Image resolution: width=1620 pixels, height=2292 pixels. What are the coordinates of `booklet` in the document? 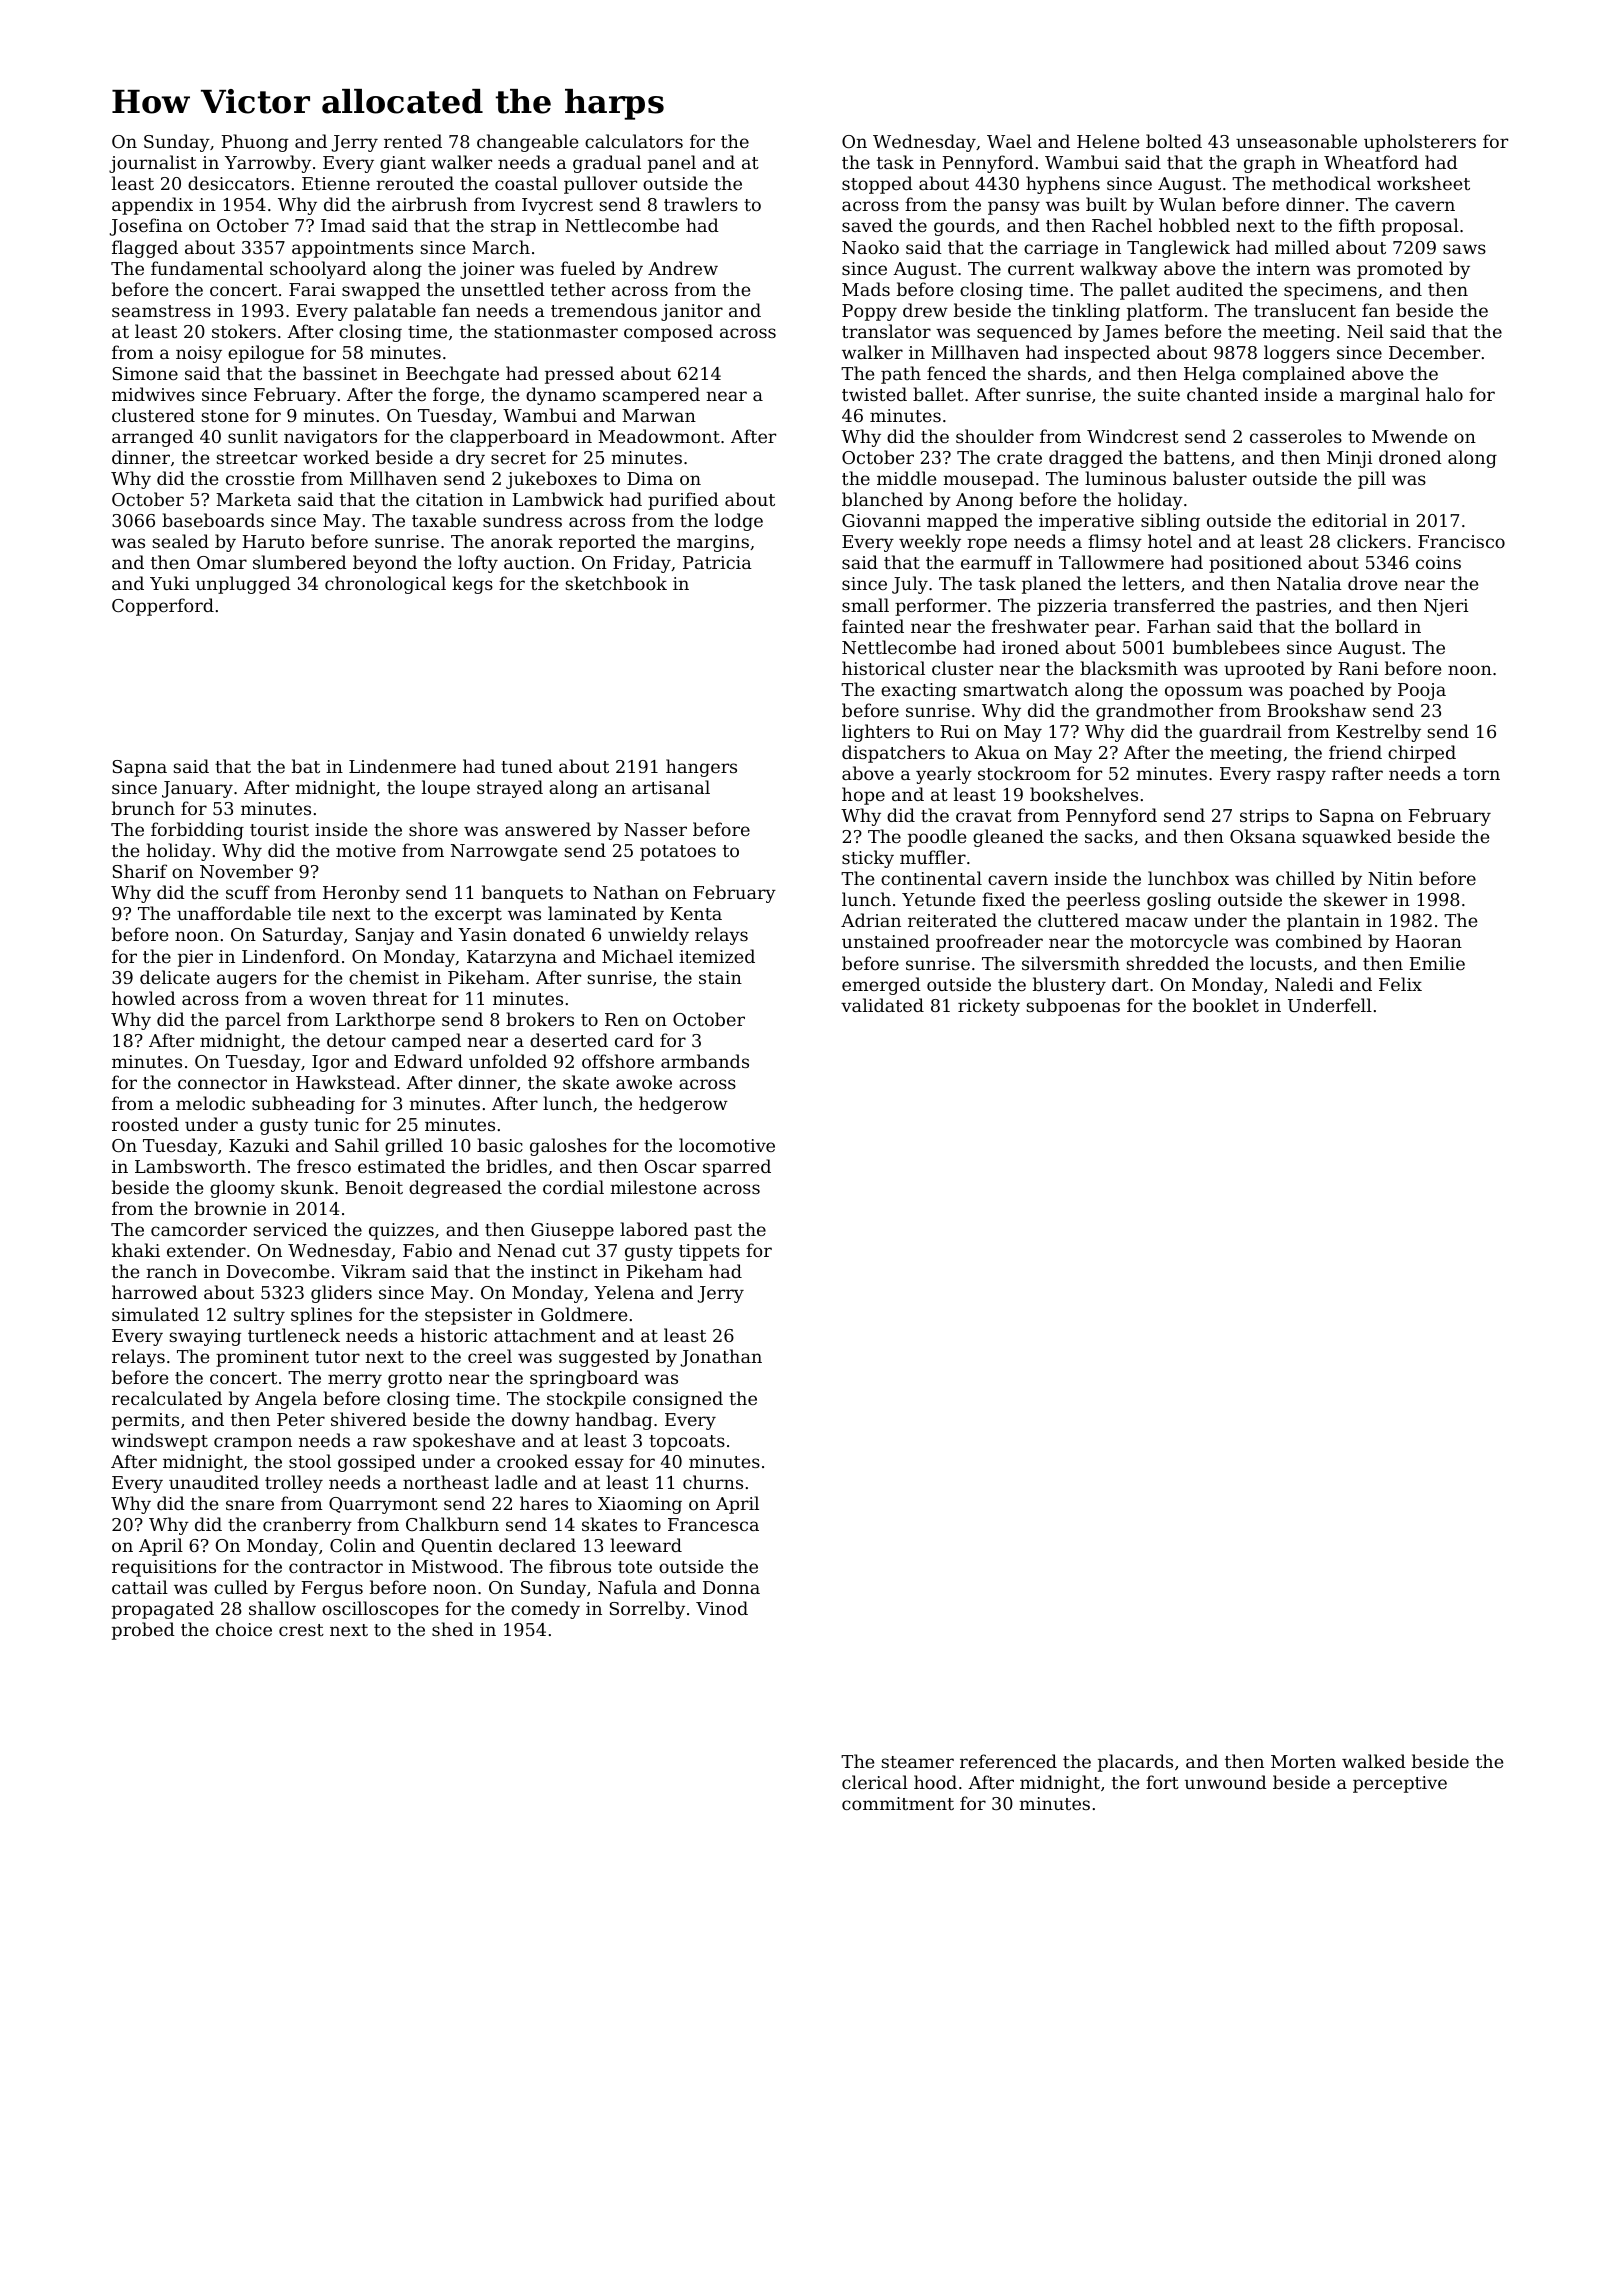 It's located at (1226, 1005).
